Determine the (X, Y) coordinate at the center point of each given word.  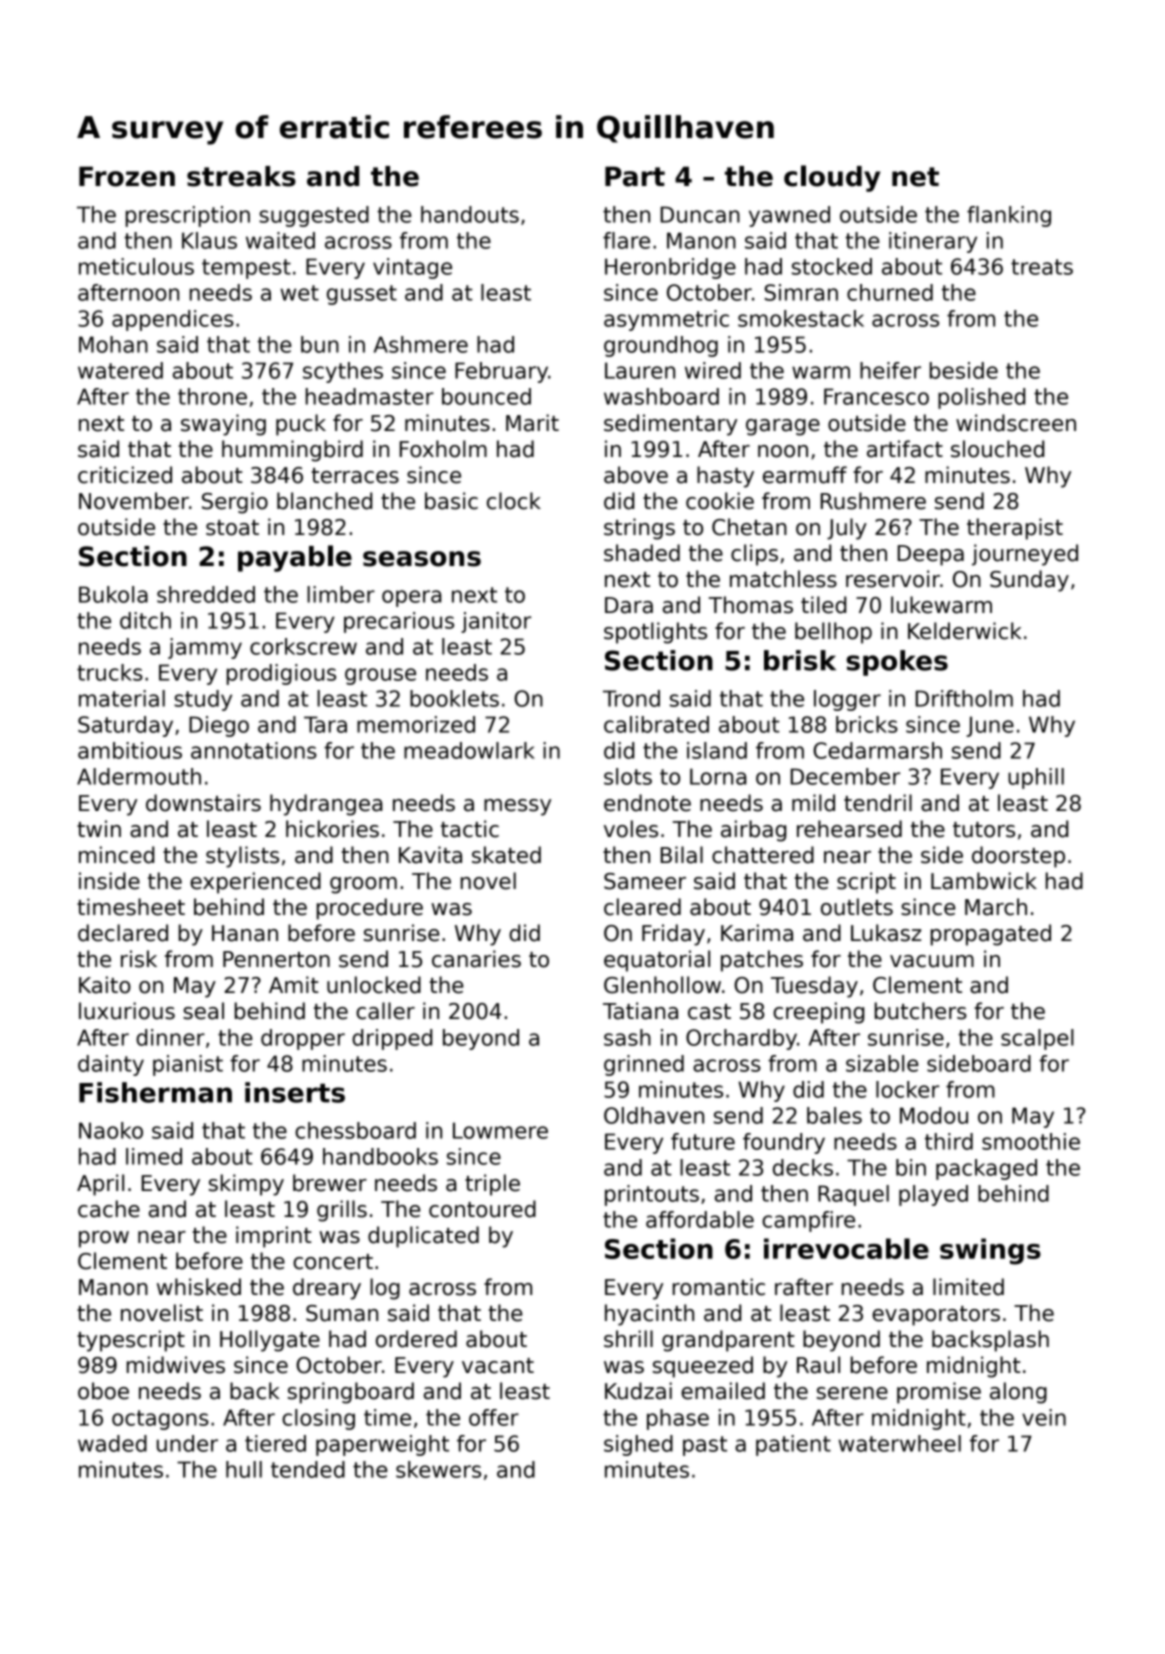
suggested (314, 216)
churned (890, 292)
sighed (638, 1445)
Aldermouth (139, 776)
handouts (470, 214)
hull (244, 1469)
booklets (454, 698)
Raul (818, 1365)
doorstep (1018, 857)
